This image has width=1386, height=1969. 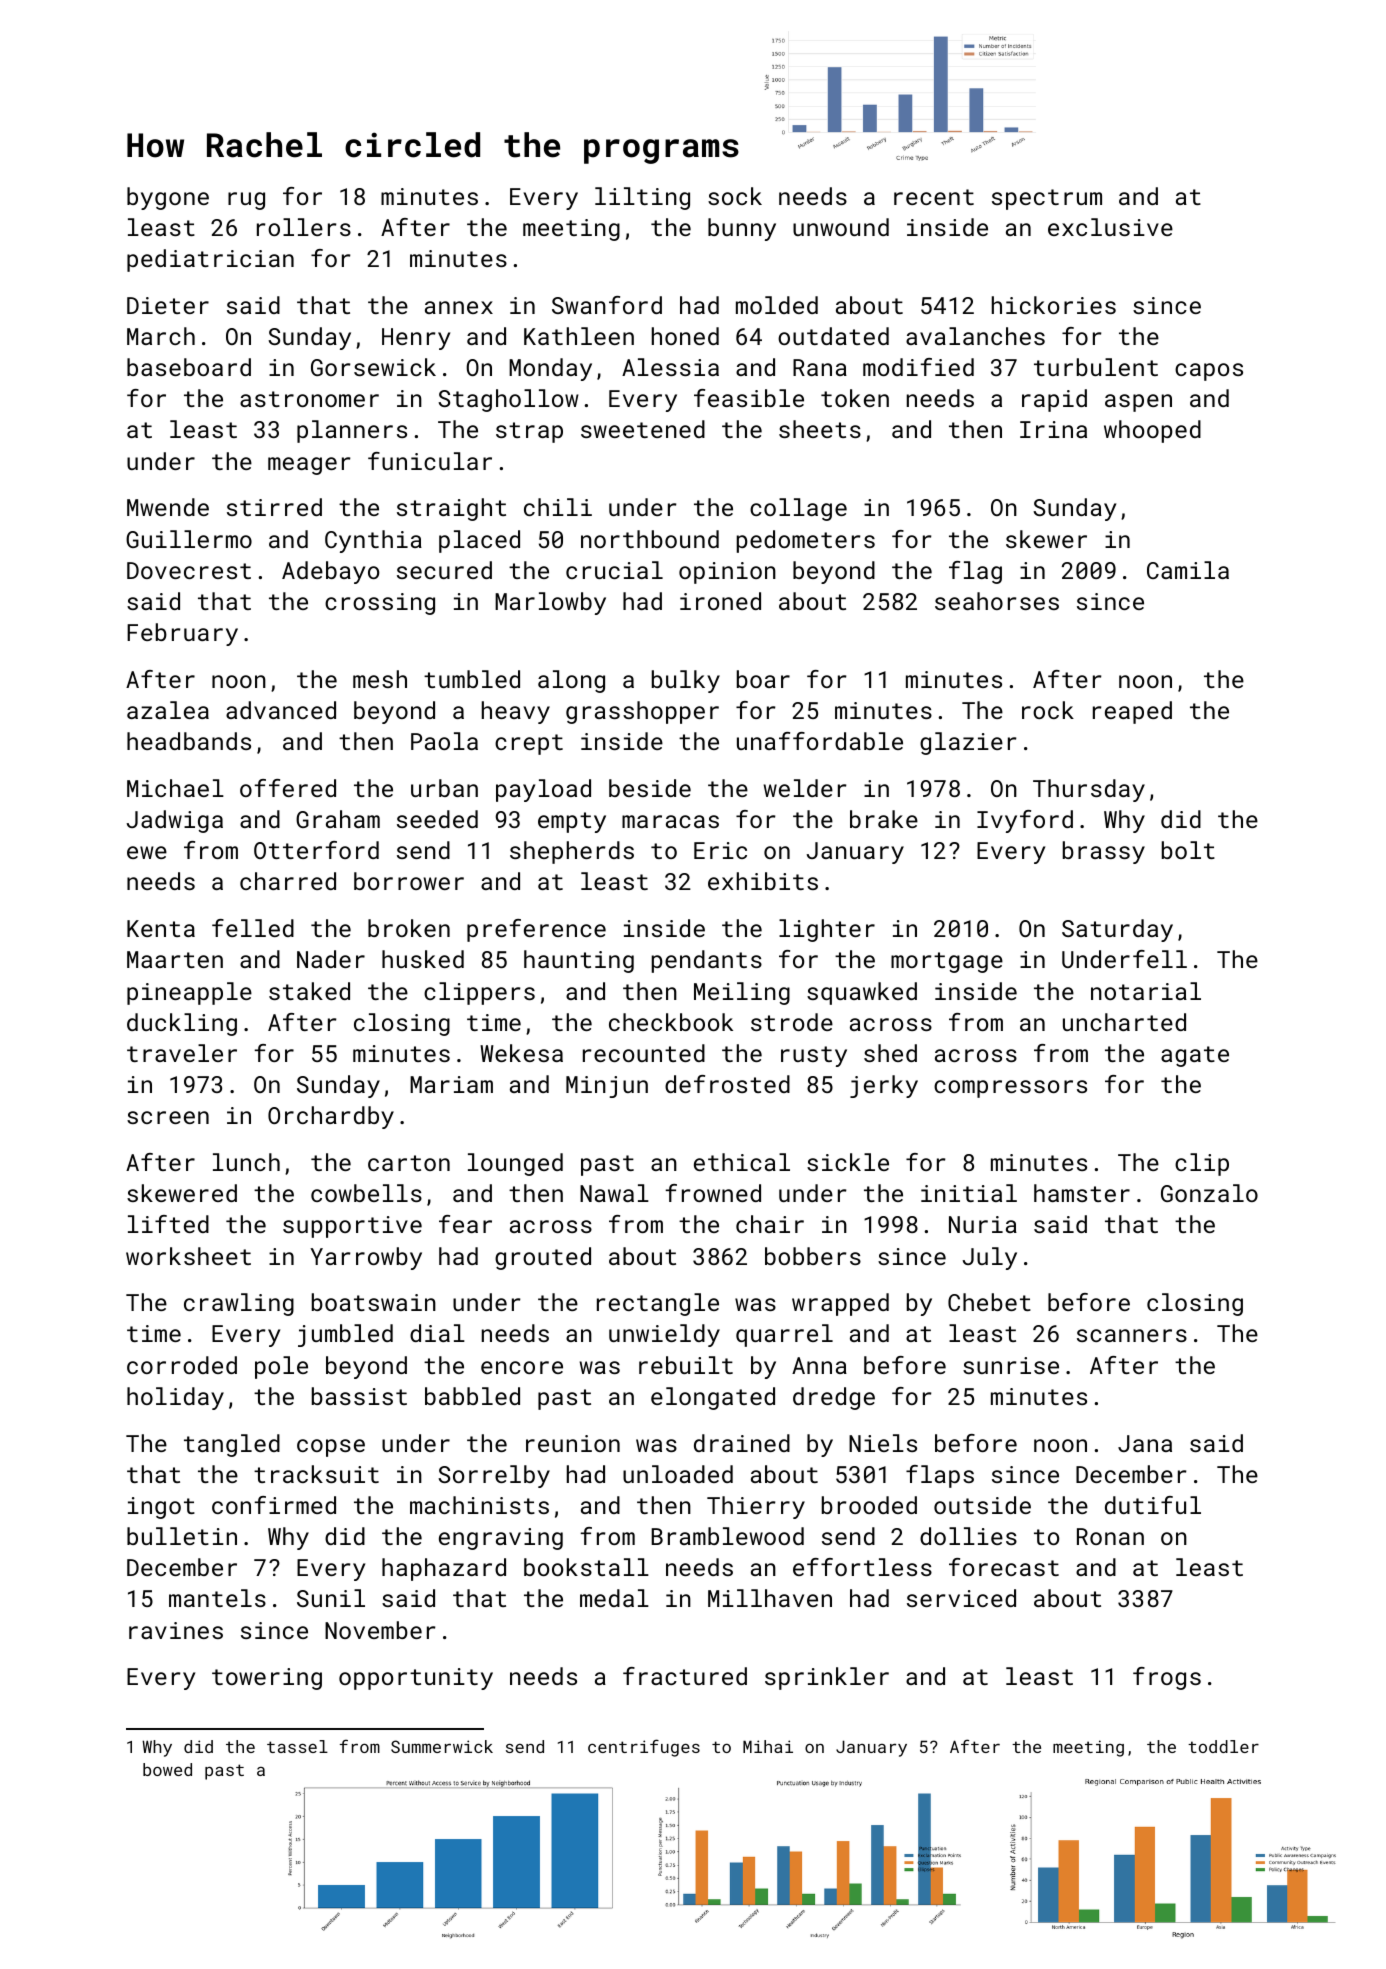 What do you see at coordinates (805, 788) in the image?
I see `welder` at bounding box center [805, 788].
